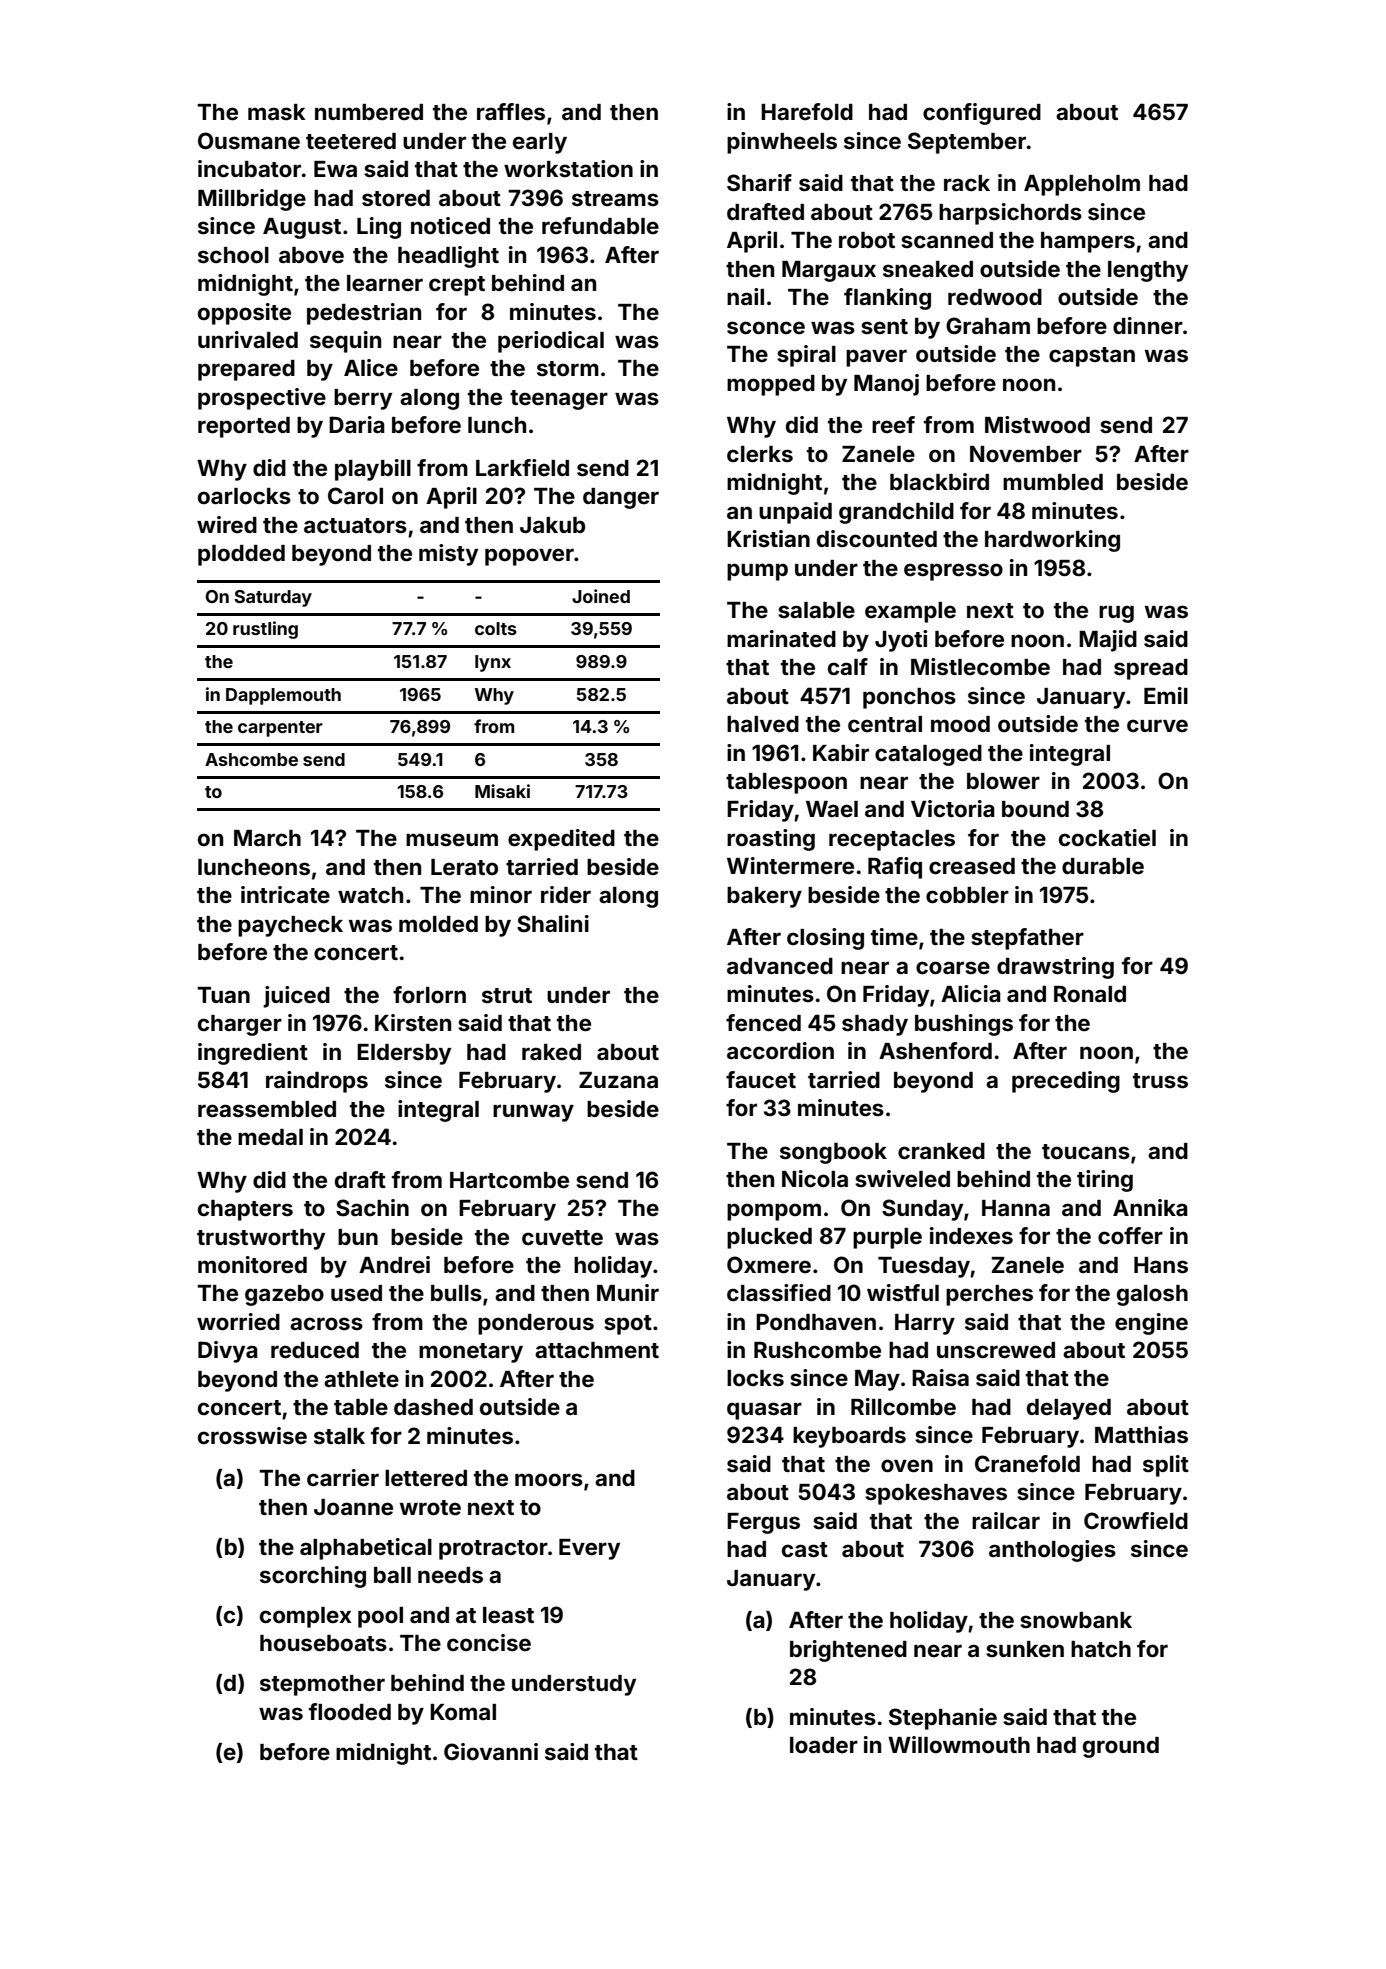 The height and width of the screenshot is (1969, 1386). What do you see at coordinates (848, 1651) in the screenshot?
I see `brightened` at bounding box center [848, 1651].
